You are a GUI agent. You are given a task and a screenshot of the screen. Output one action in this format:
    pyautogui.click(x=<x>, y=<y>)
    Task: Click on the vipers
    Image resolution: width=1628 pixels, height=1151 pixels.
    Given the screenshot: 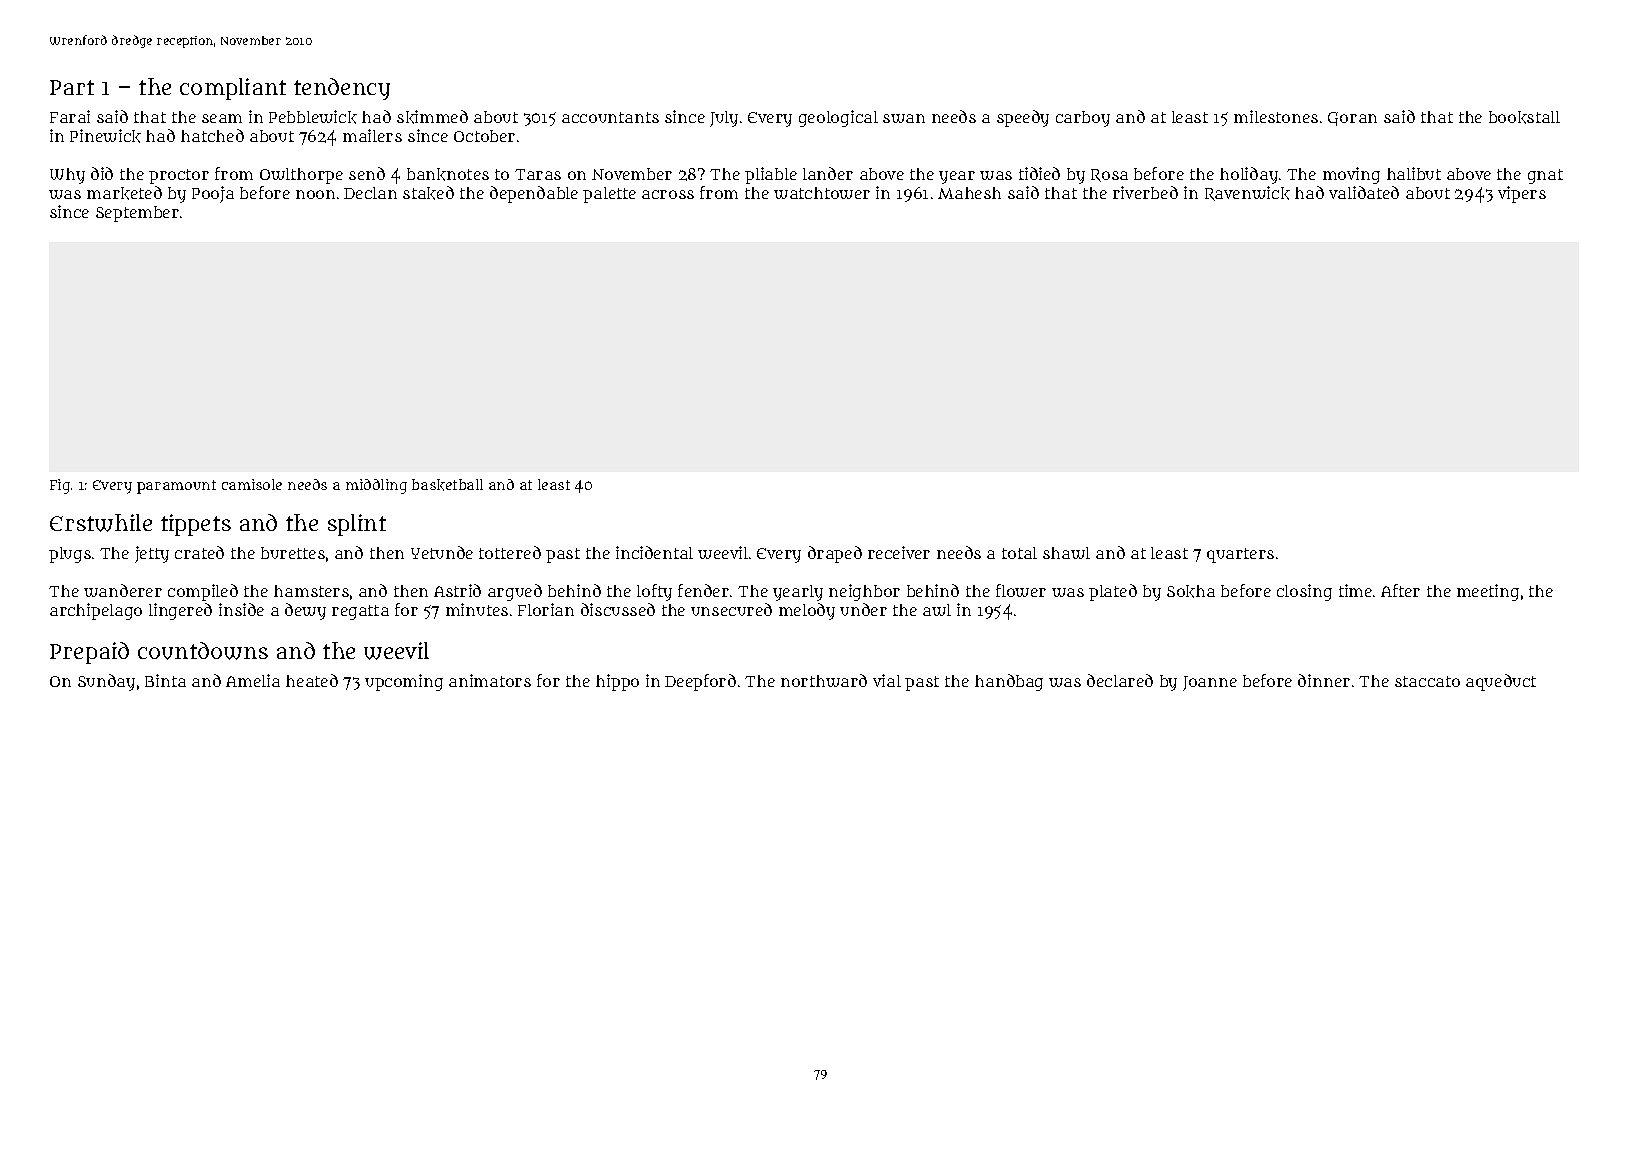 What is the action you would take?
    pyautogui.click(x=1522, y=194)
